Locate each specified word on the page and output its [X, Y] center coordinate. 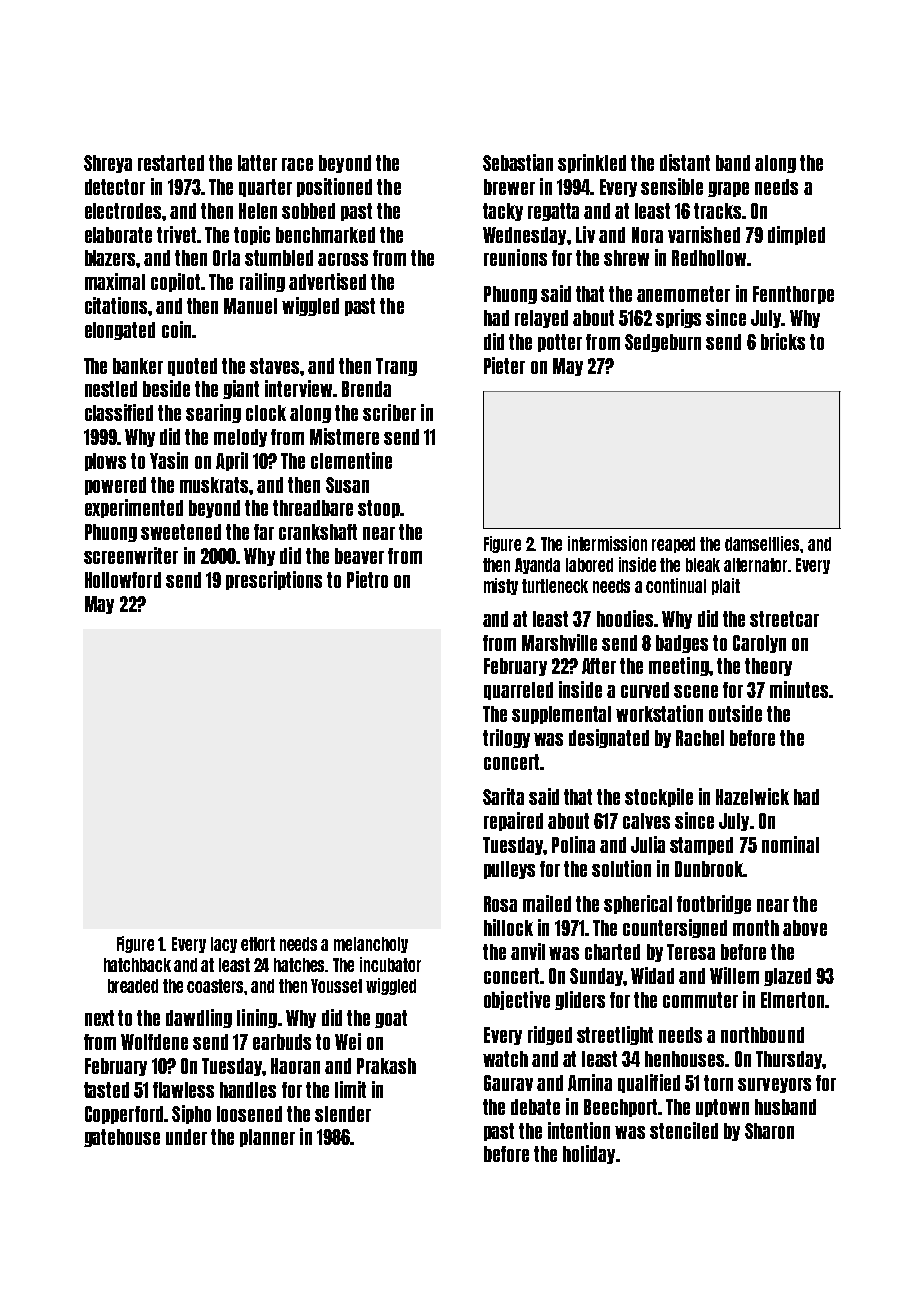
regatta [553, 212]
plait [726, 586]
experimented [134, 508]
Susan [347, 485]
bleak [703, 565]
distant [685, 162]
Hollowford [123, 580]
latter [257, 163]
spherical [638, 904]
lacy [224, 945]
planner [267, 1138]
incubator [390, 964]
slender [343, 1114]
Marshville [559, 642]
